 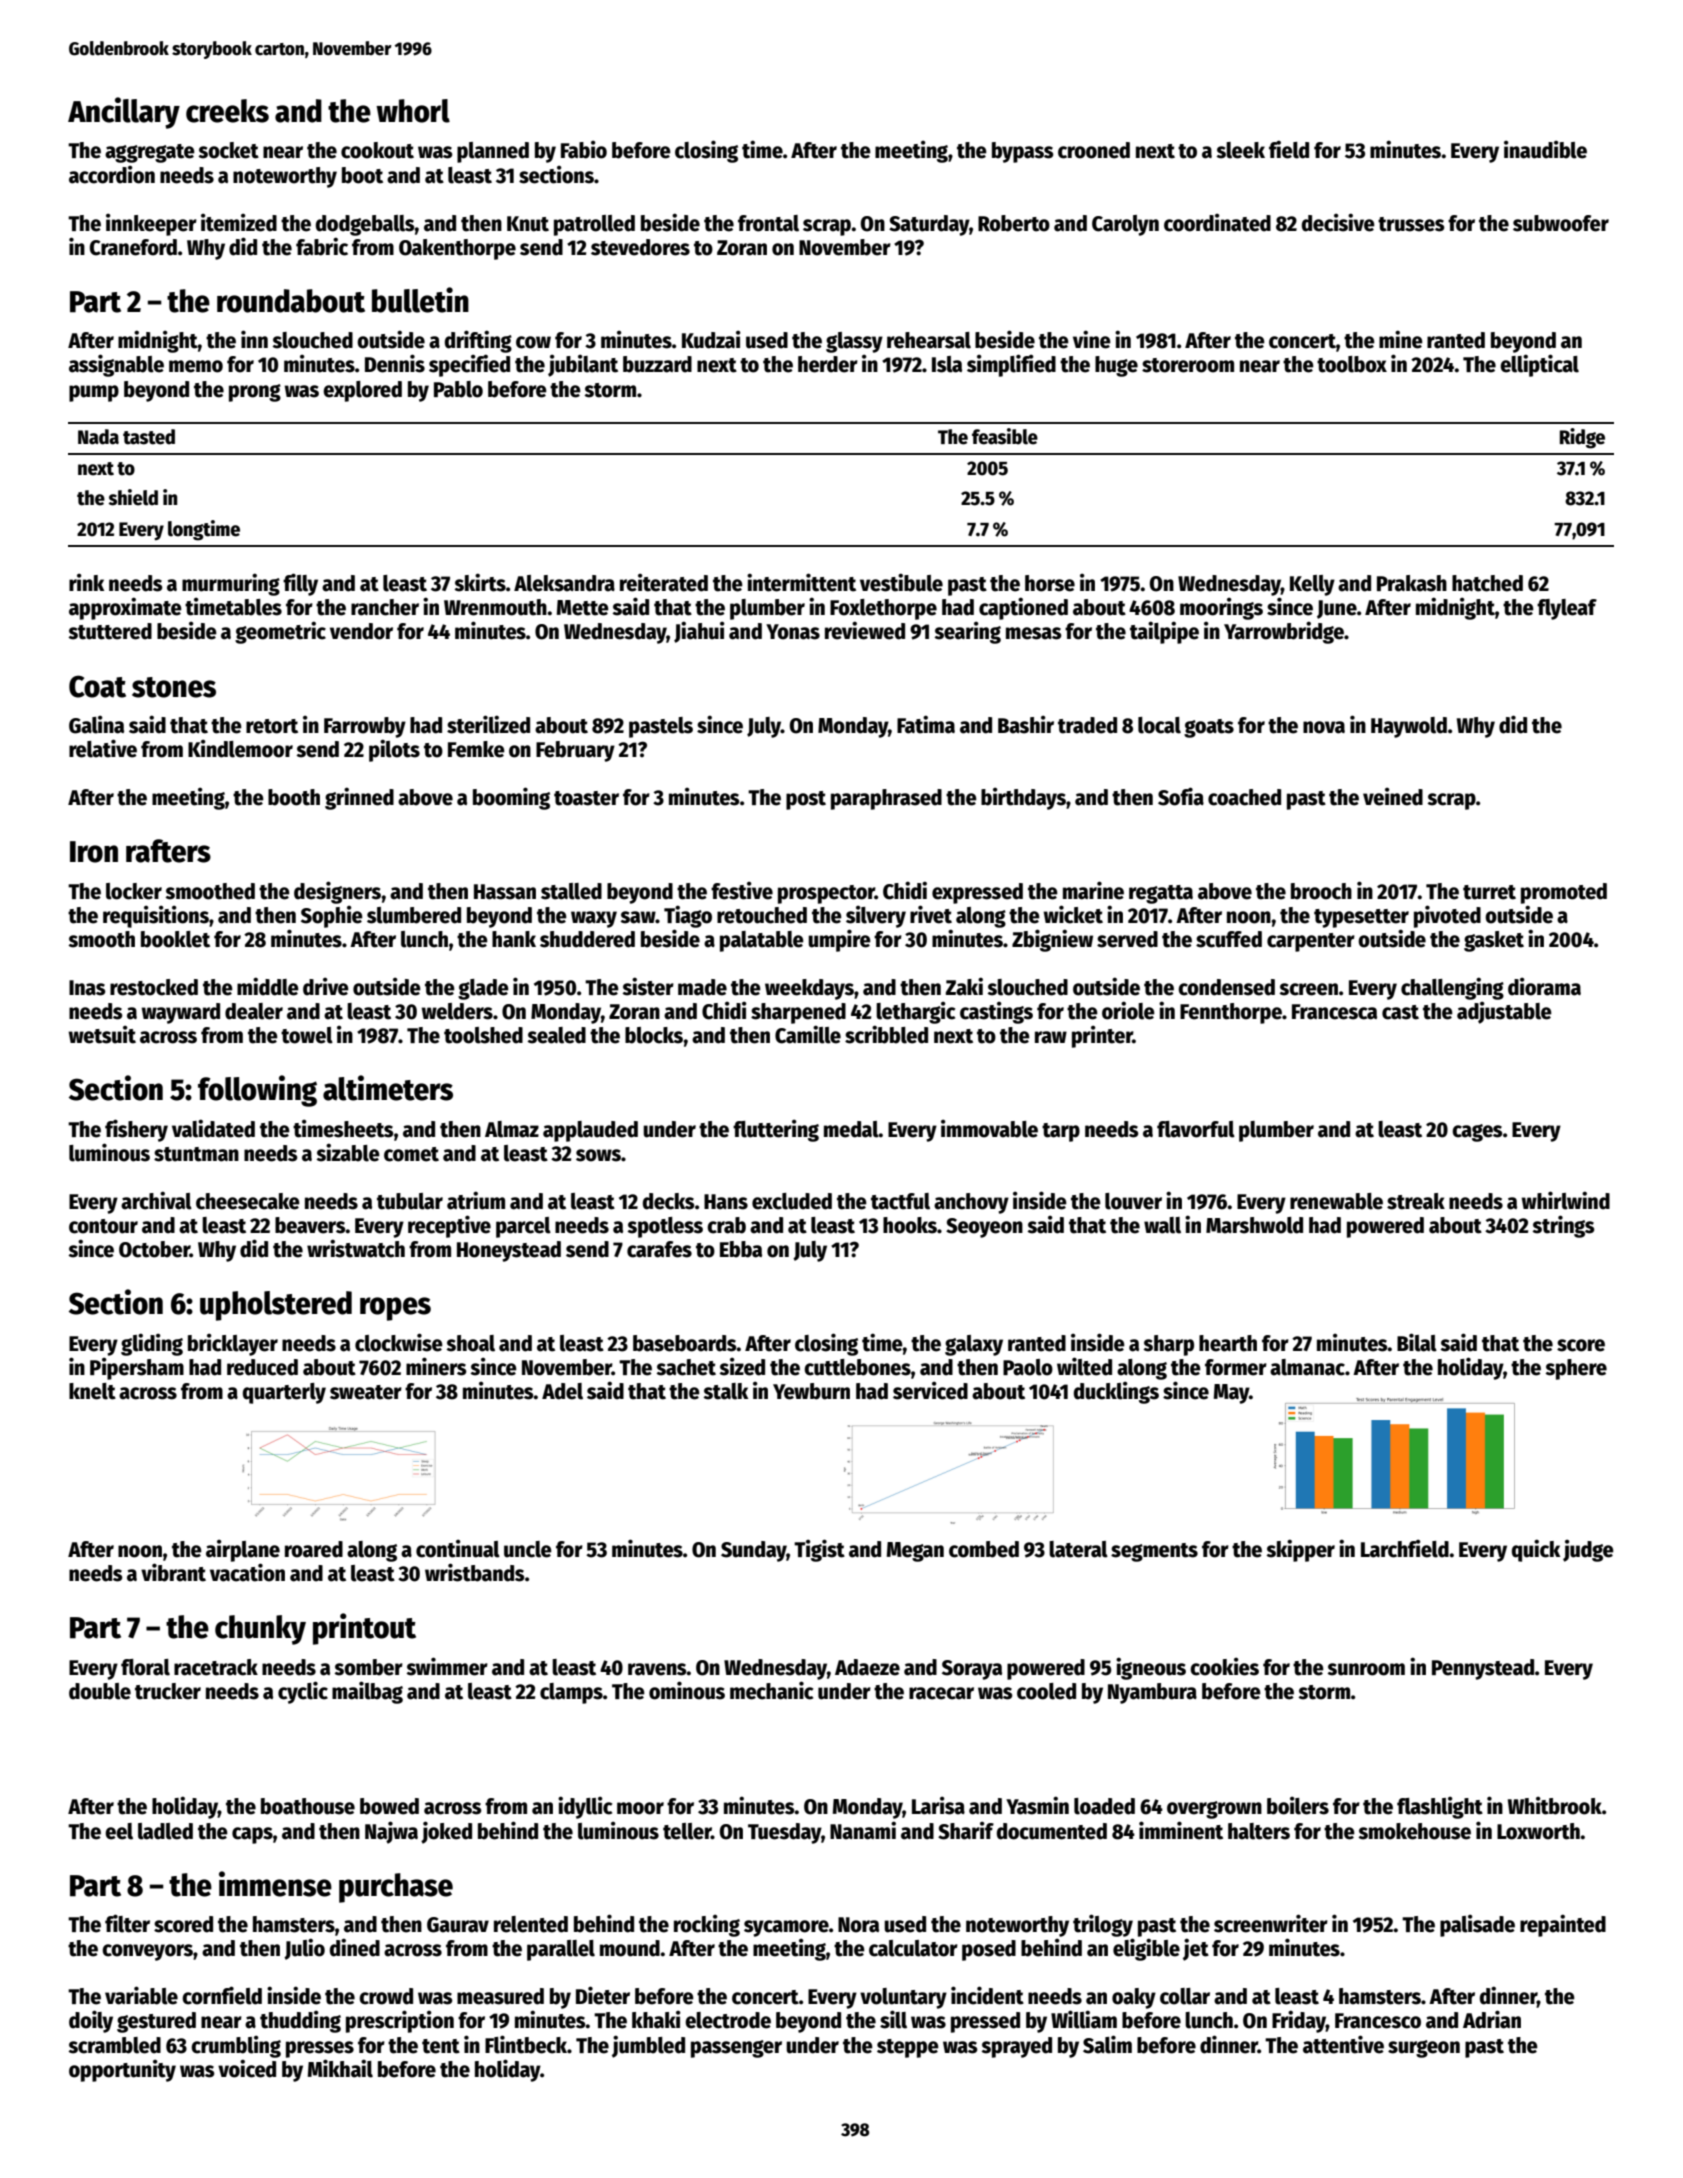 I want to click on whorl, so click(x=413, y=111).
